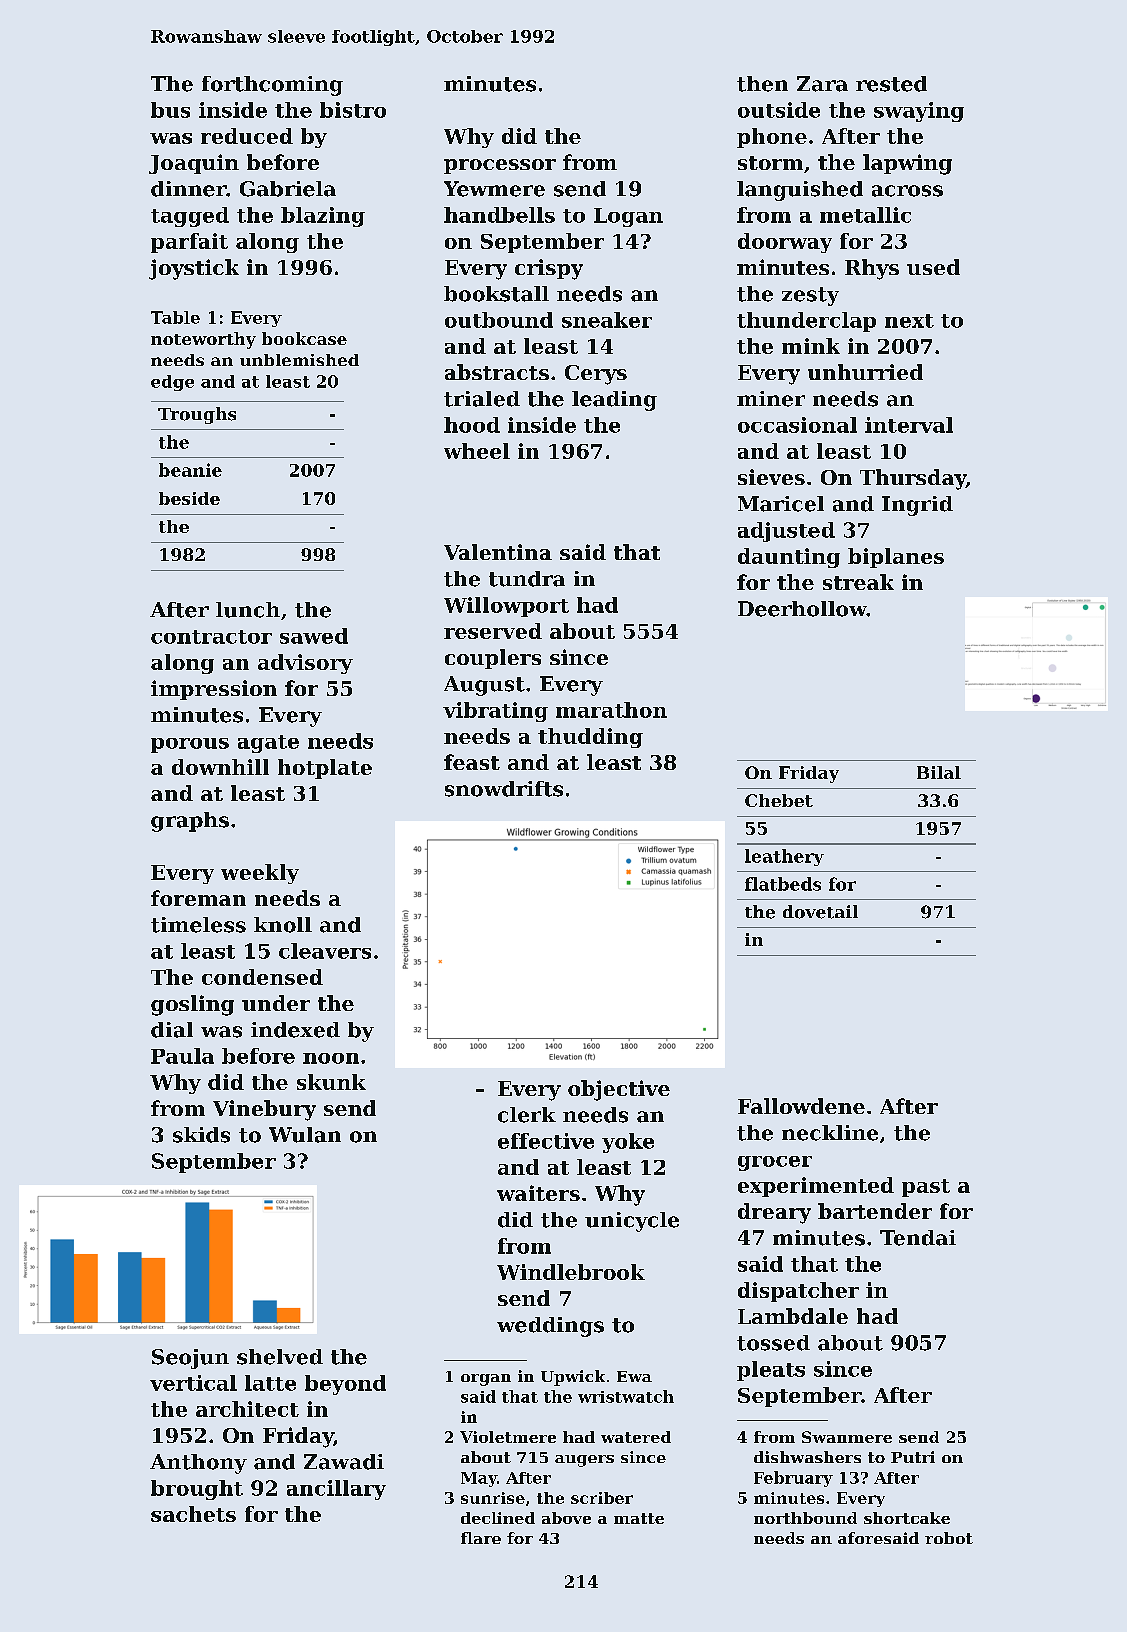 The height and width of the page is (1632, 1127). What do you see at coordinates (639, 1518) in the page?
I see `matte` at bounding box center [639, 1518].
